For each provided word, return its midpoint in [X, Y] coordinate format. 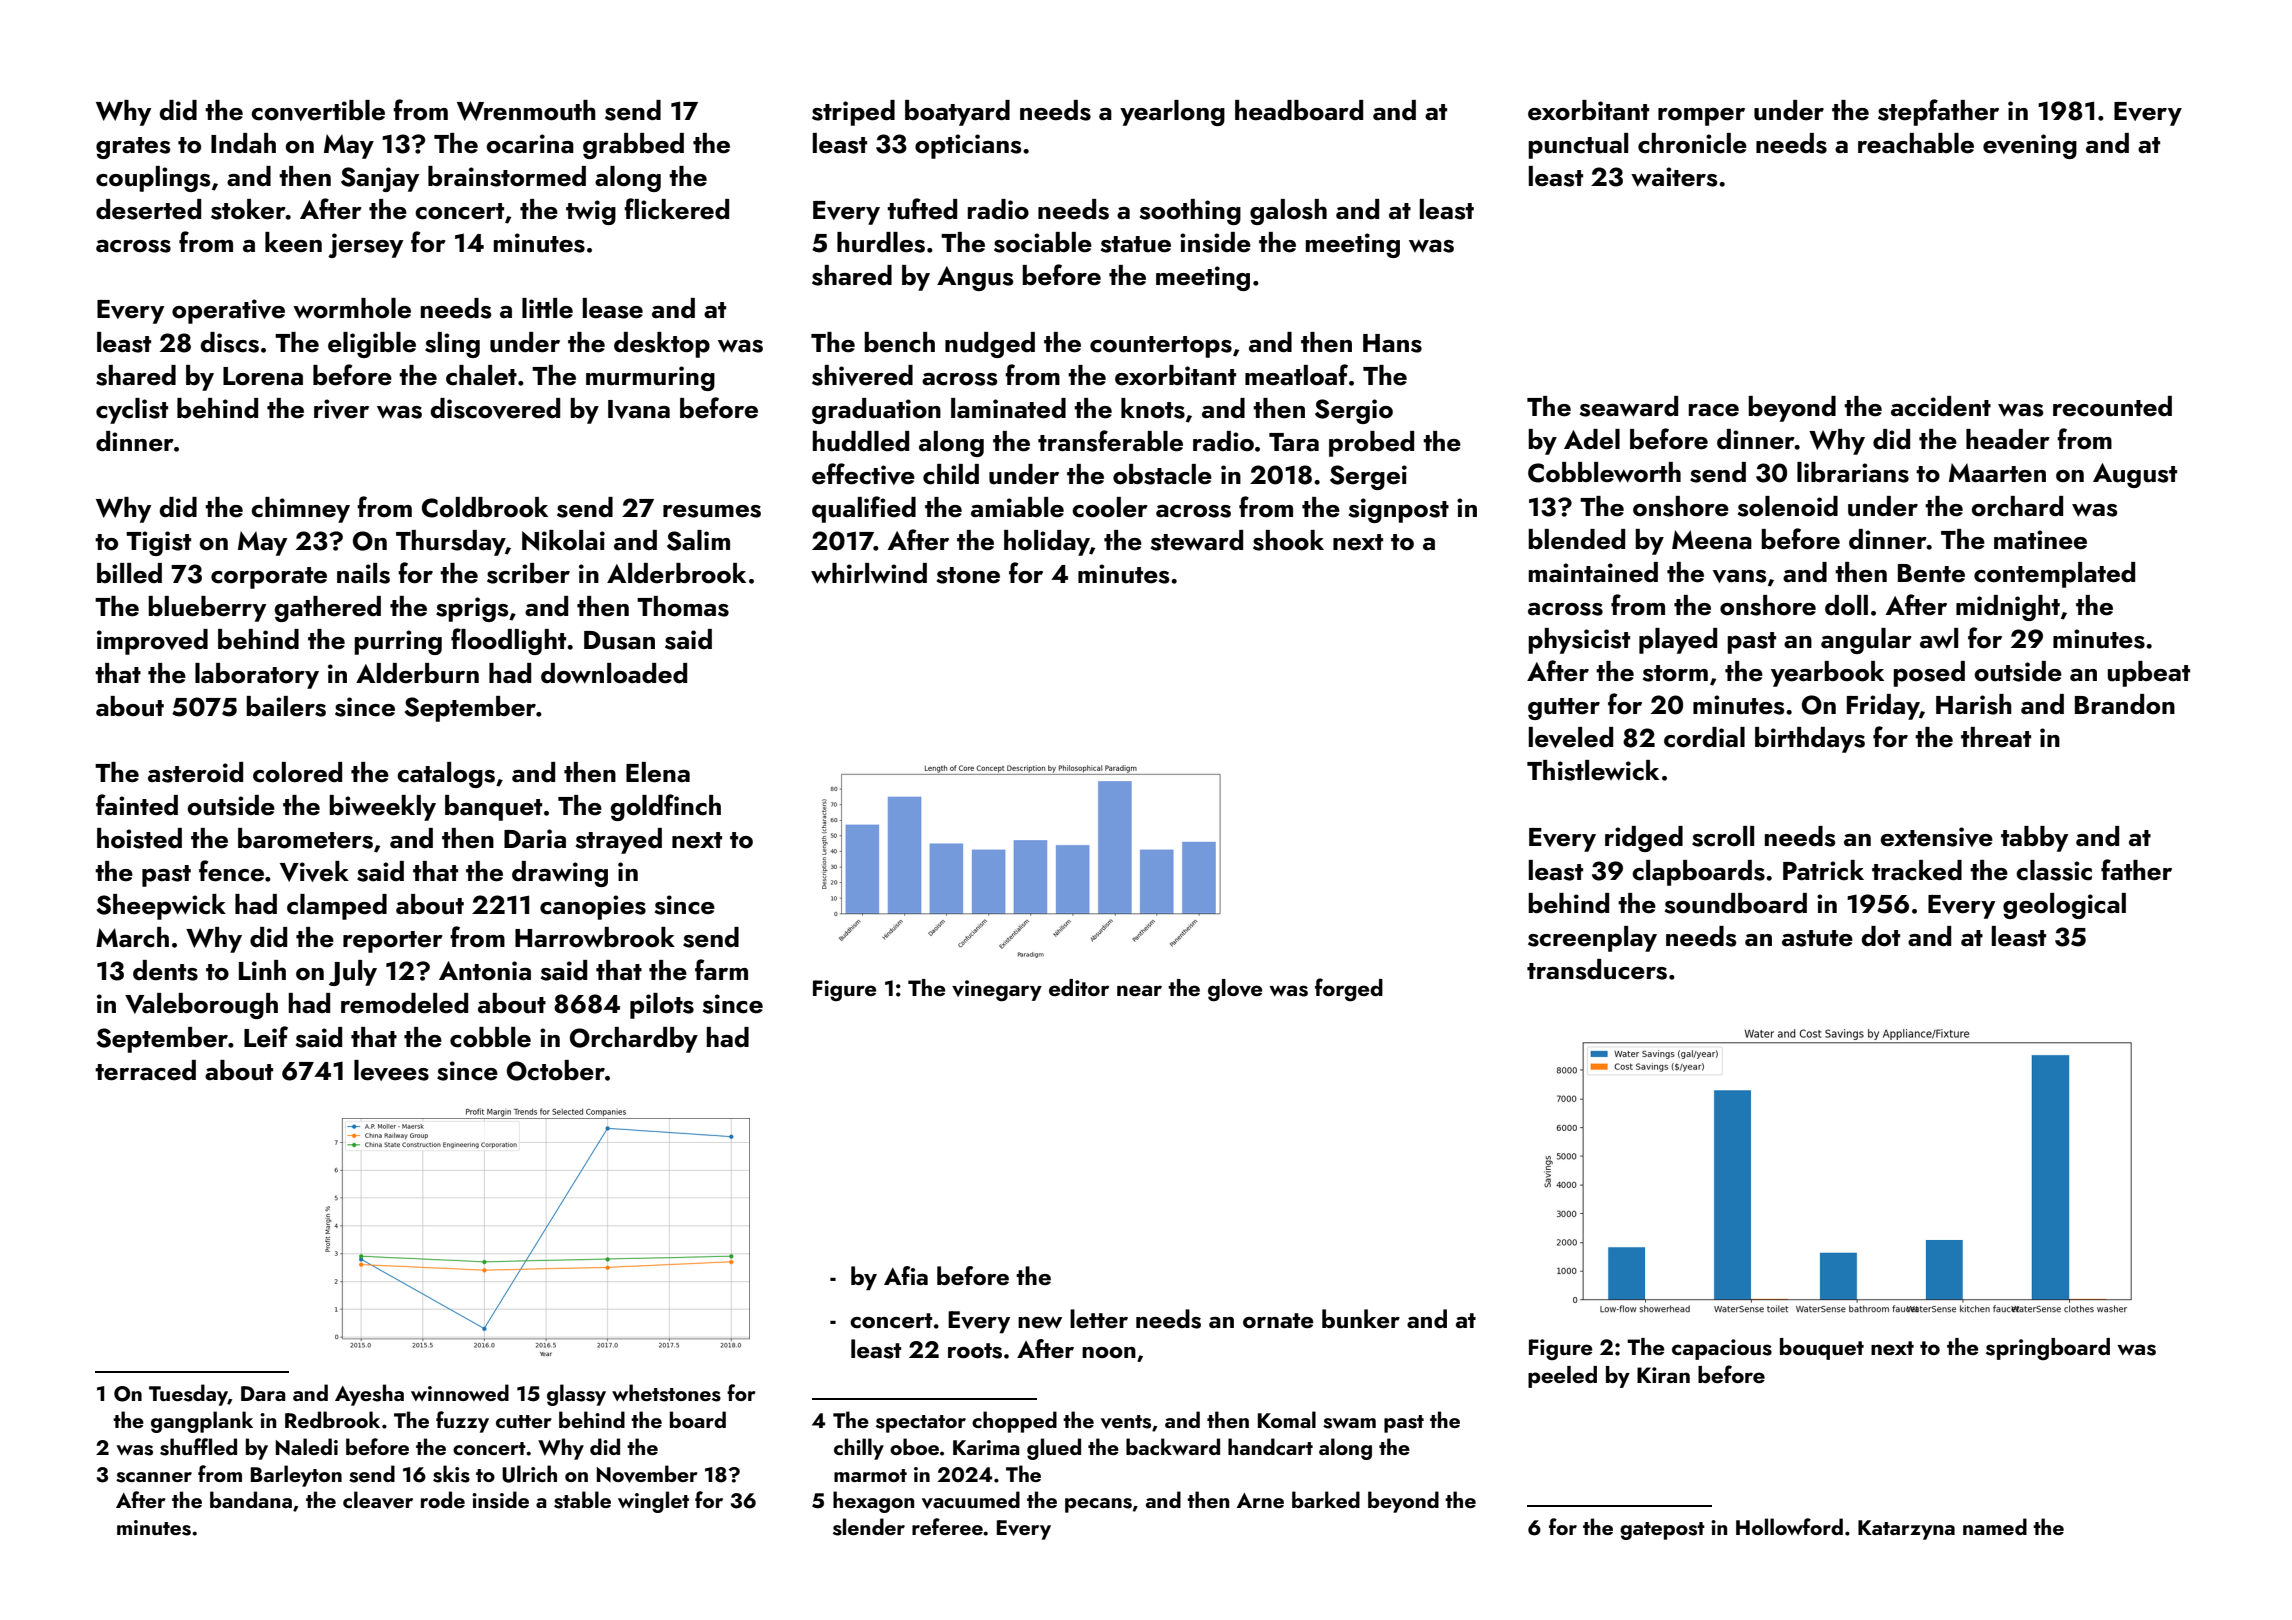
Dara [263, 1393]
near [1139, 990]
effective [863, 474]
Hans [1392, 343]
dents [165, 970]
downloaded [614, 673]
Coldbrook [485, 507]
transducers [1597, 969]
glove [1235, 990]
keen [293, 242]
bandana [251, 1499]
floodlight [508, 641]
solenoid [1788, 506]
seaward [1629, 406]
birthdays [1810, 740]
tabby [2034, 839]
